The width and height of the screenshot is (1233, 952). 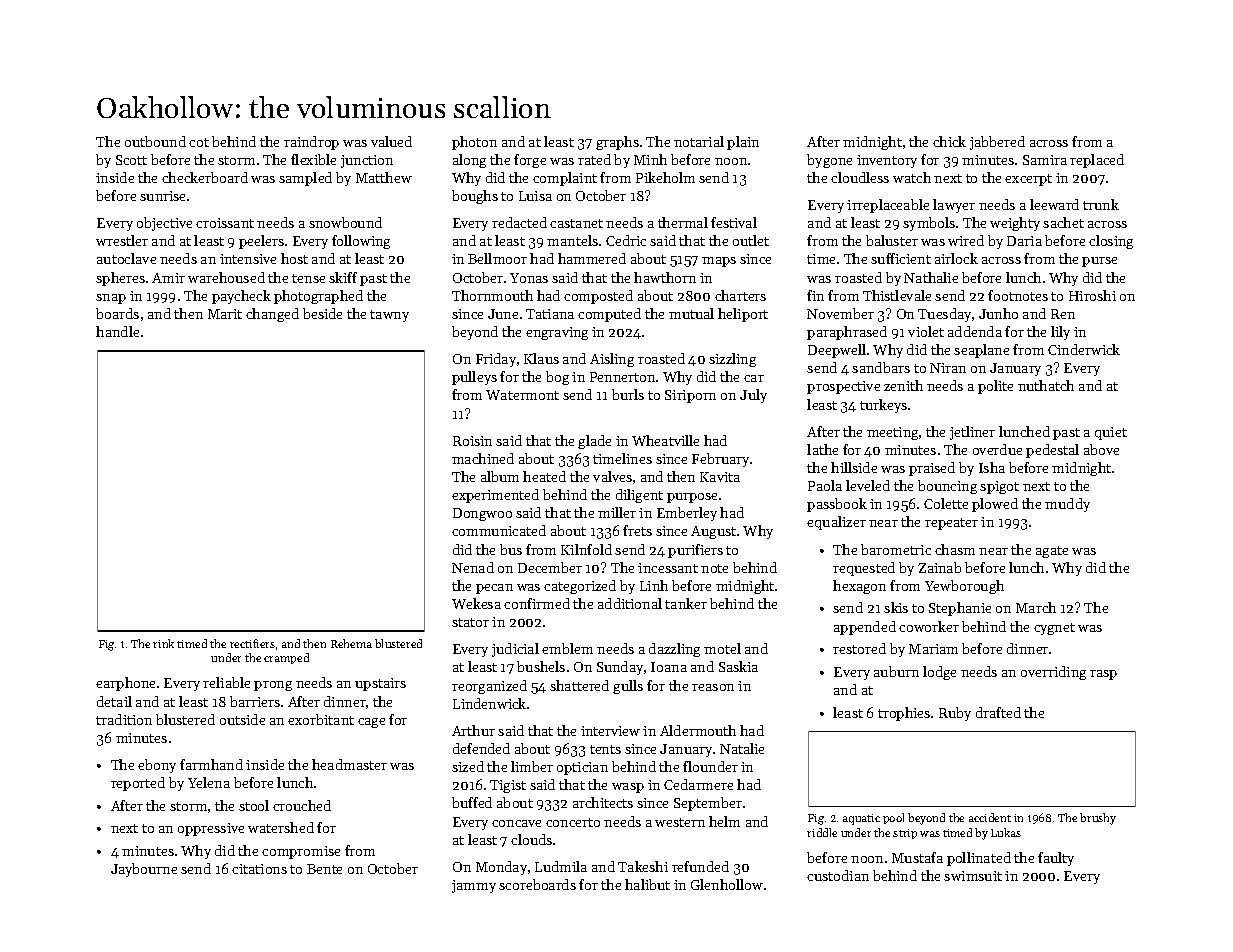 I want to click on bouncing, so click(x=947, y=487).
